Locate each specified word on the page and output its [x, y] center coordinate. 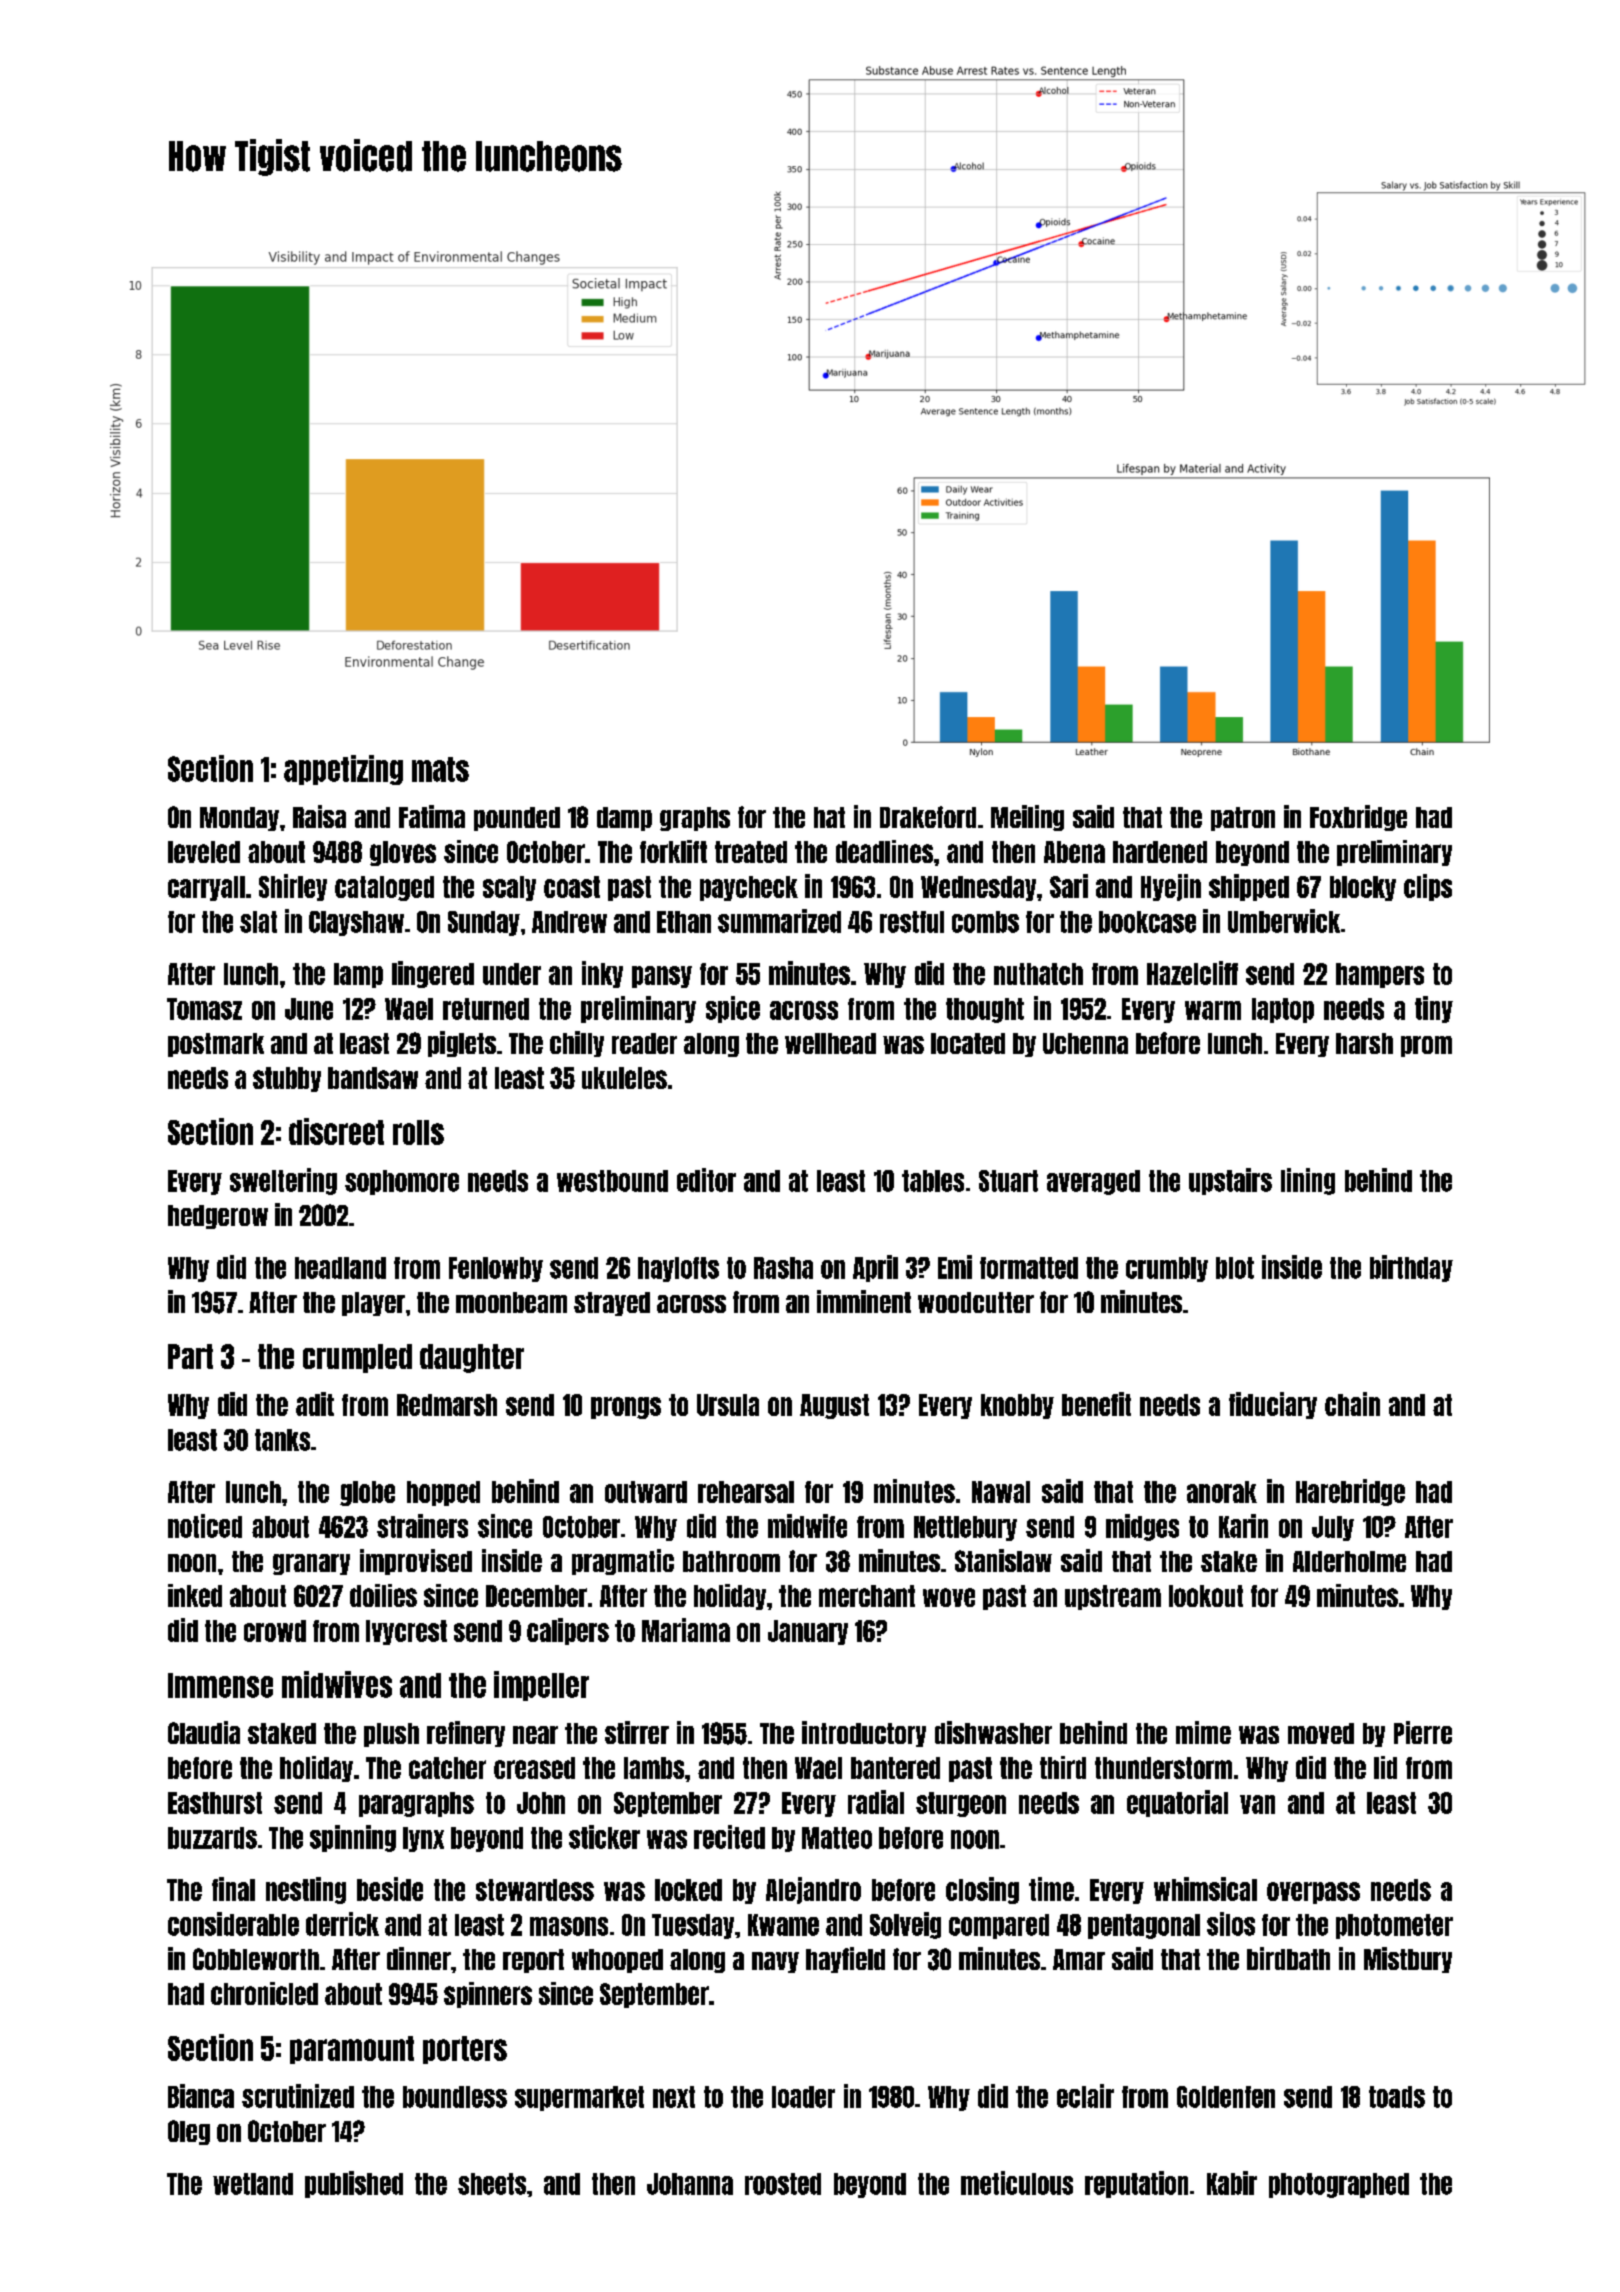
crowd [275, 1631]
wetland [253, 2184]
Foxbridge [1358, 818]
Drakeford [928, 817]
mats [440, 769]
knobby [1017, 1406]
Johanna [690, 2184]
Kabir [1232, 2183]
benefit [1096, 1404]
